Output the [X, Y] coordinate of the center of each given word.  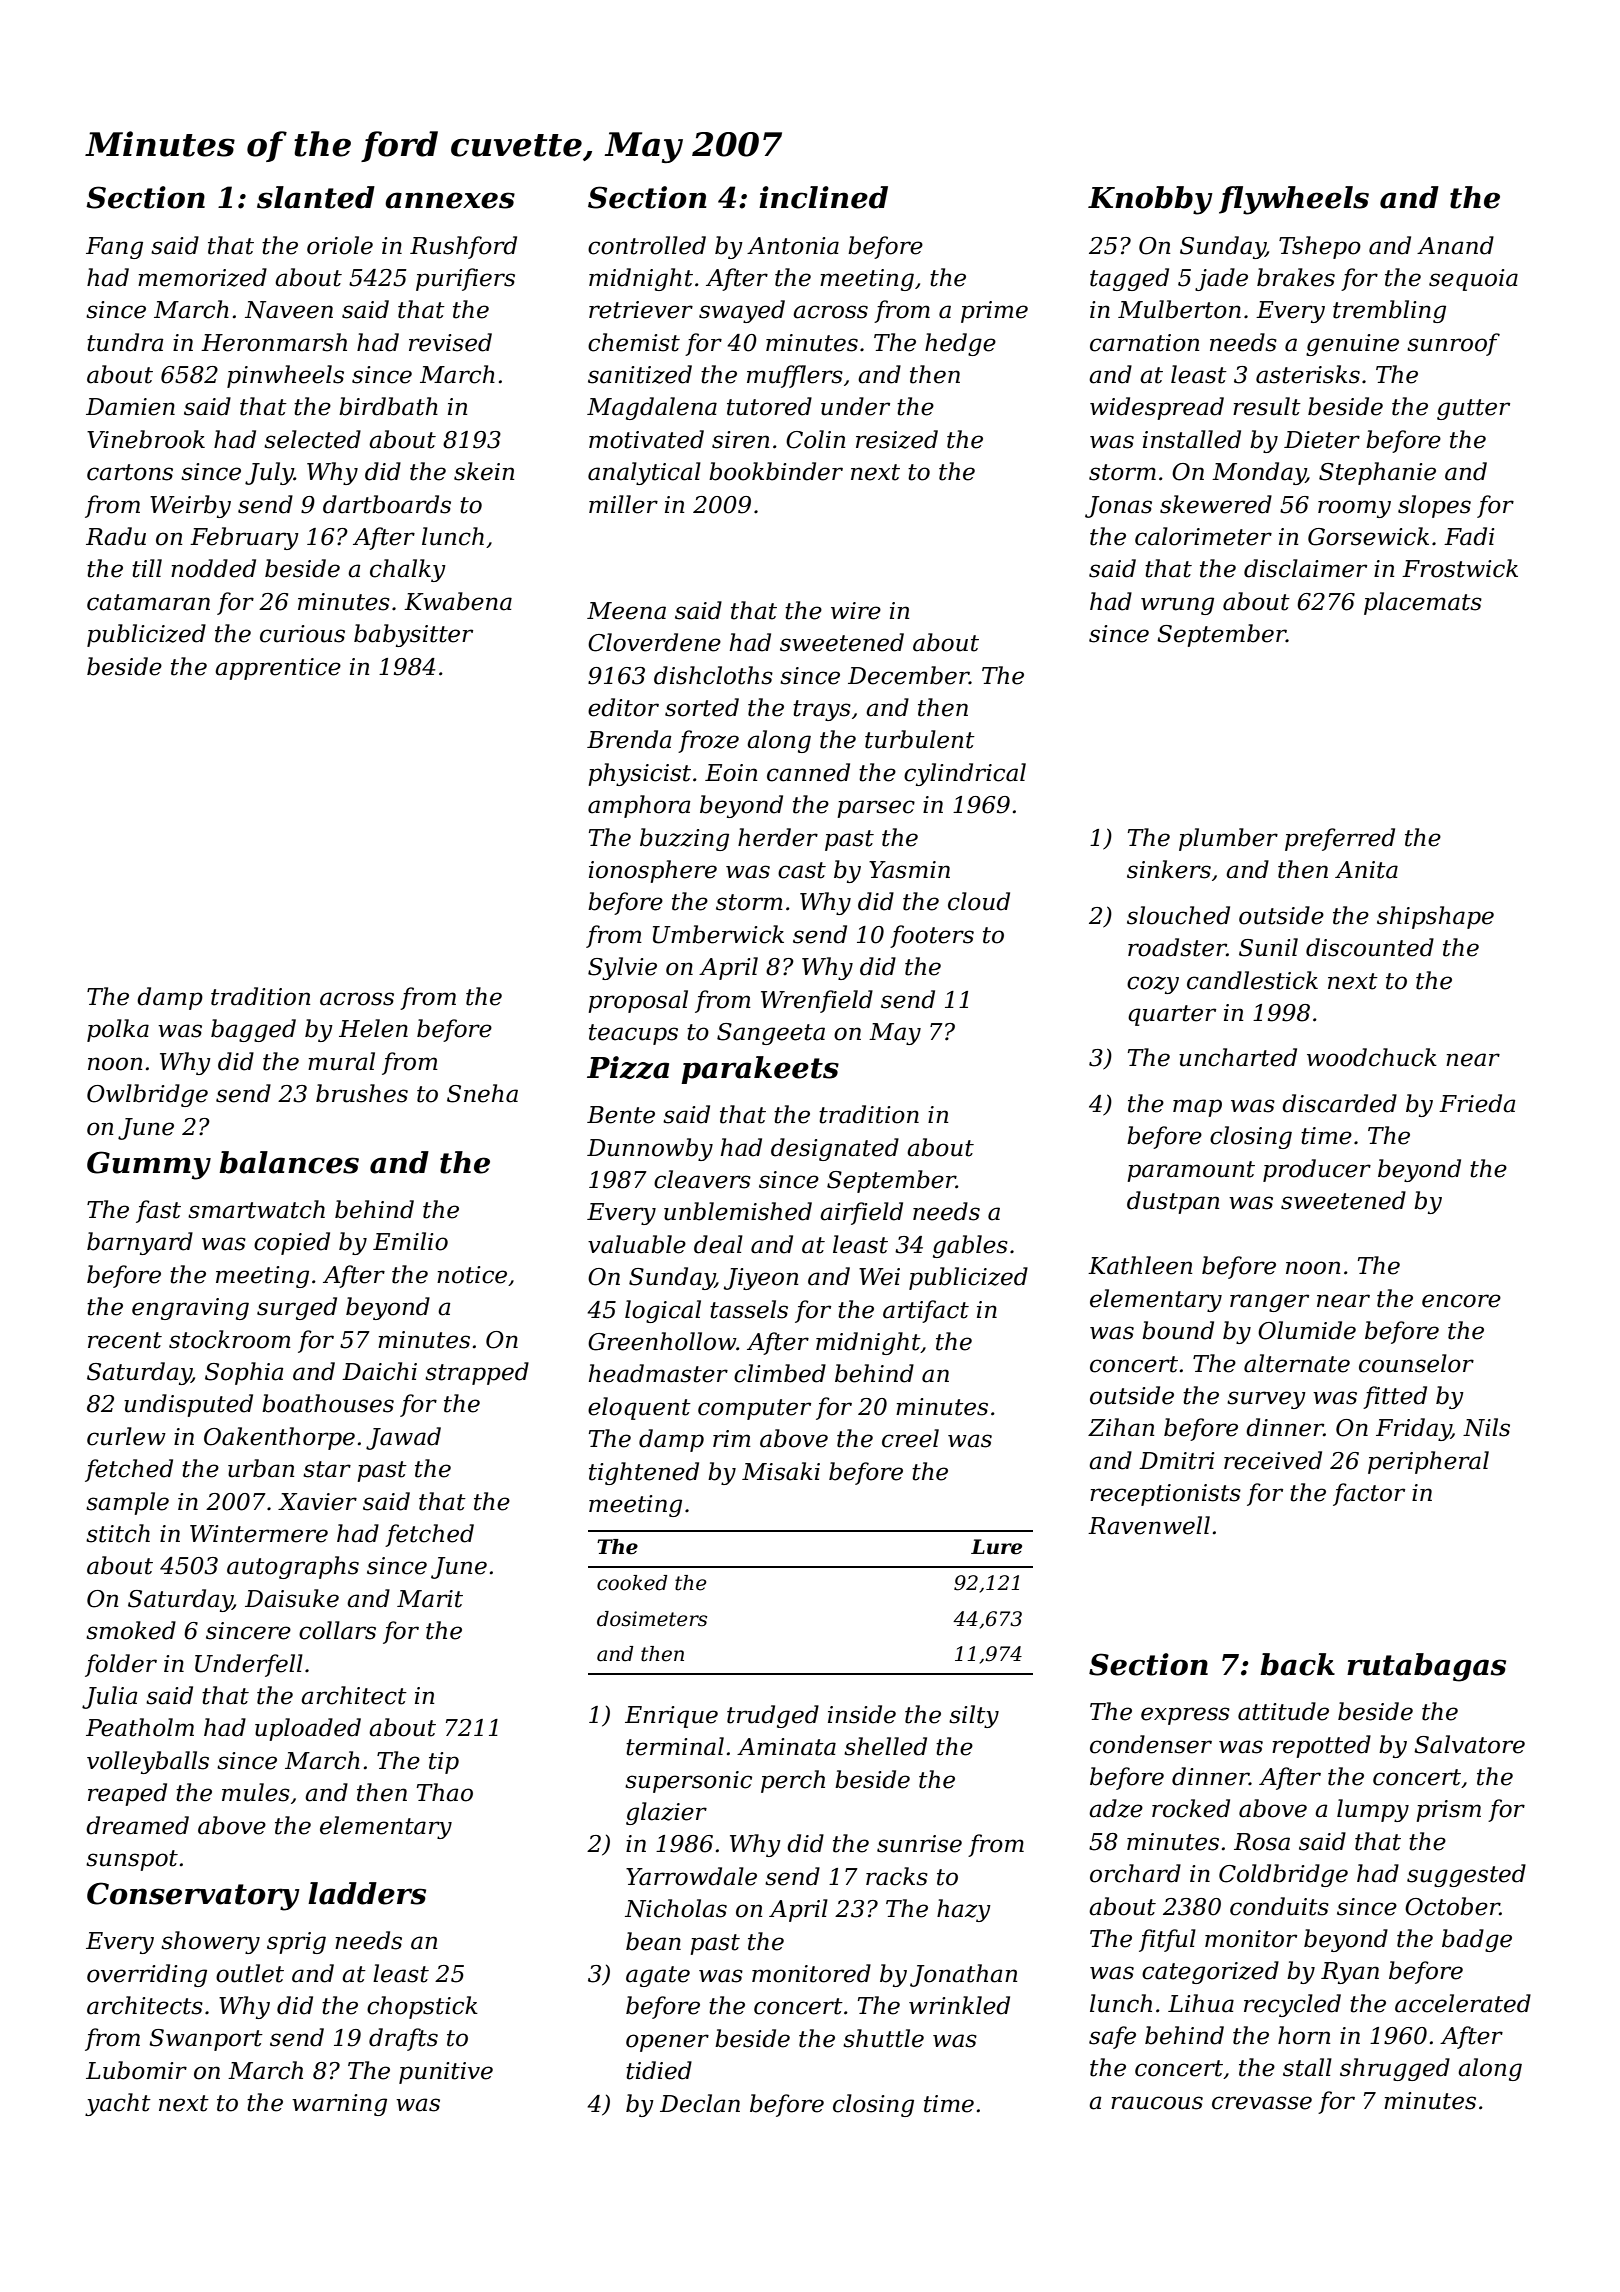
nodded [213, 568]
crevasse [1262, 2103]
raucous [1157, 2103]
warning [339, 2105]
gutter [1473, 409]
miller [623, 504]
